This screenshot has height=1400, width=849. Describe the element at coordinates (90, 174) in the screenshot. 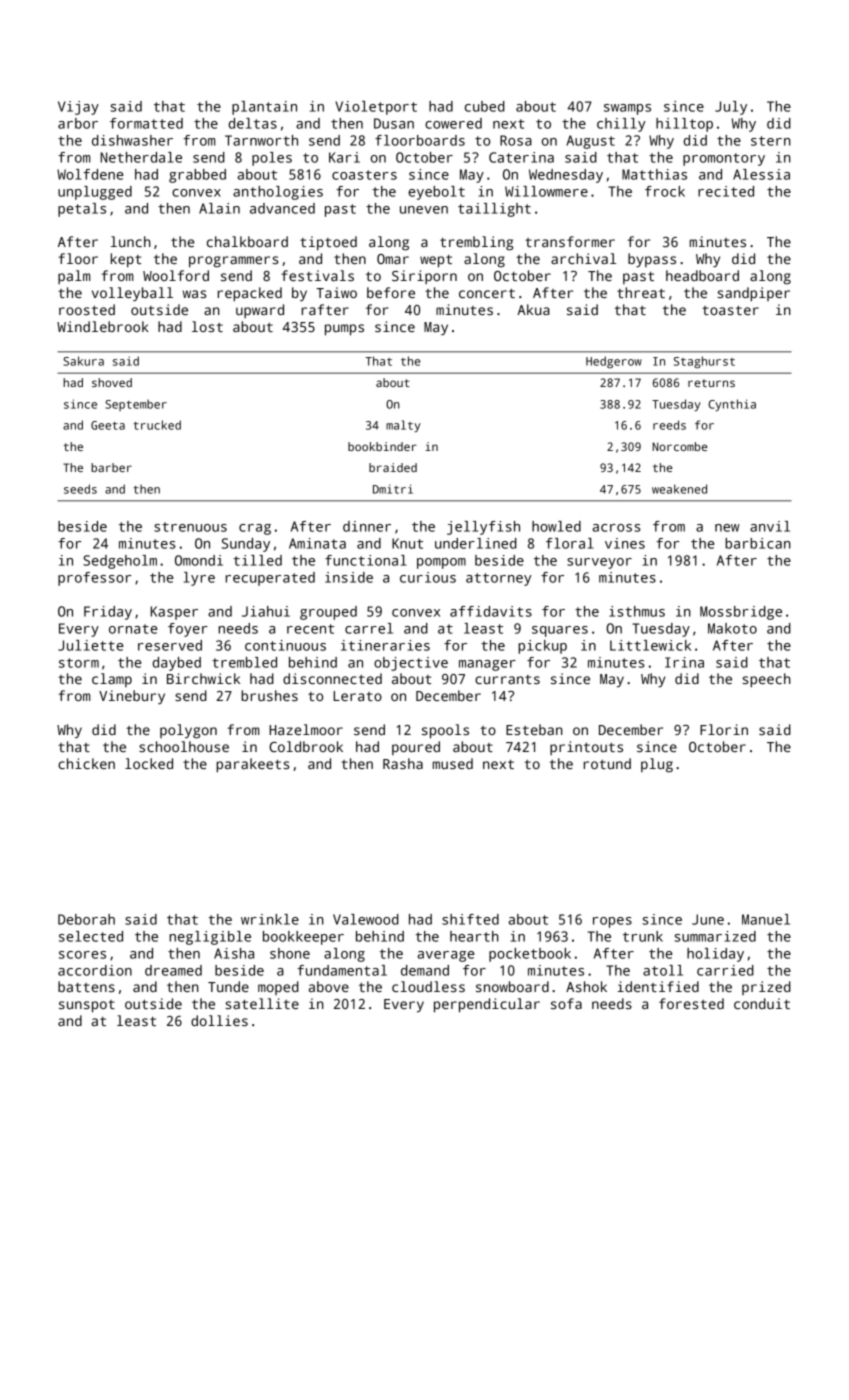

I see `Wolfdene` at that location.
